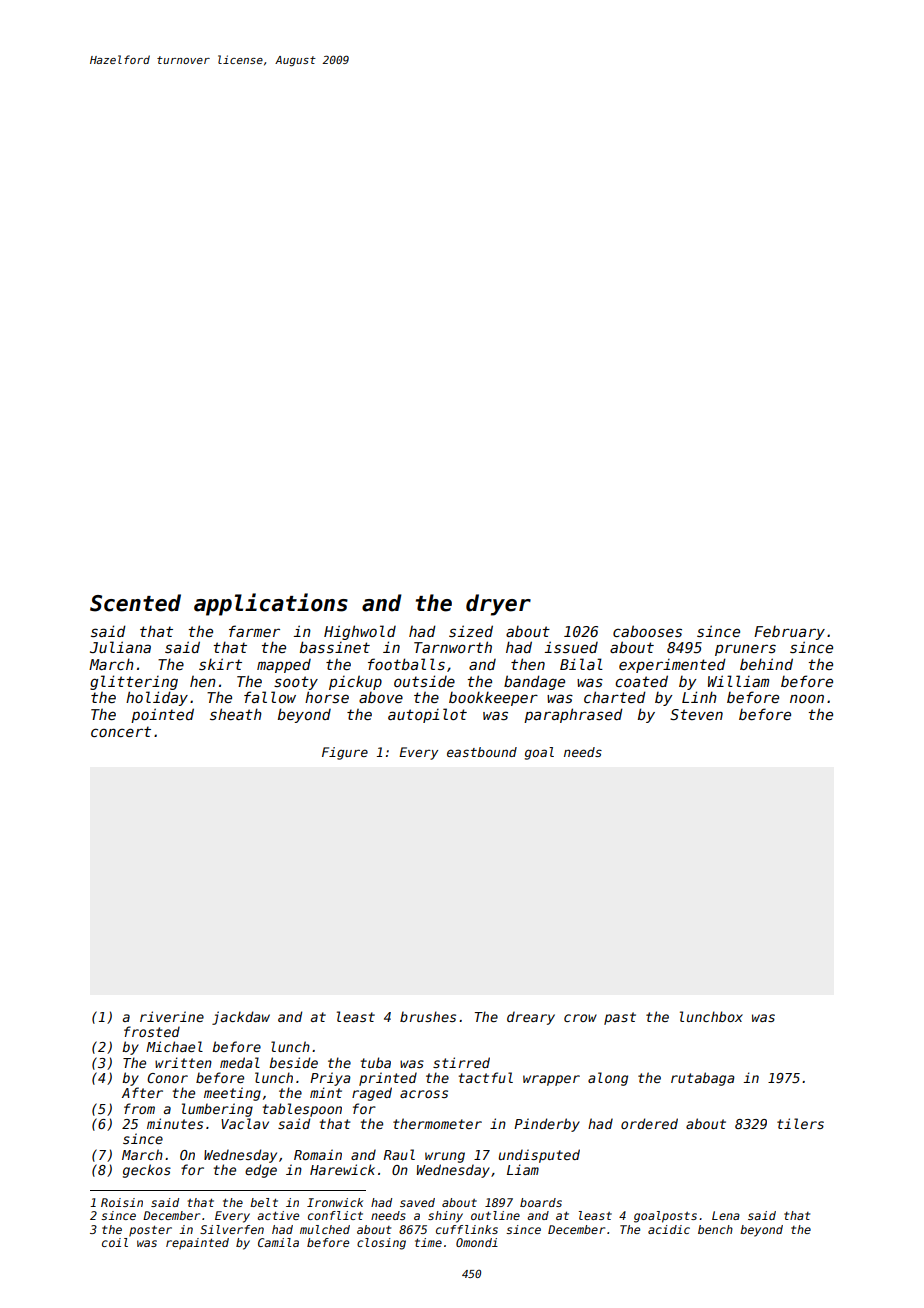  What do you see at coordinates (573, 715) in the image?
I see `paraphrased` at bounding box center [573, 715].
